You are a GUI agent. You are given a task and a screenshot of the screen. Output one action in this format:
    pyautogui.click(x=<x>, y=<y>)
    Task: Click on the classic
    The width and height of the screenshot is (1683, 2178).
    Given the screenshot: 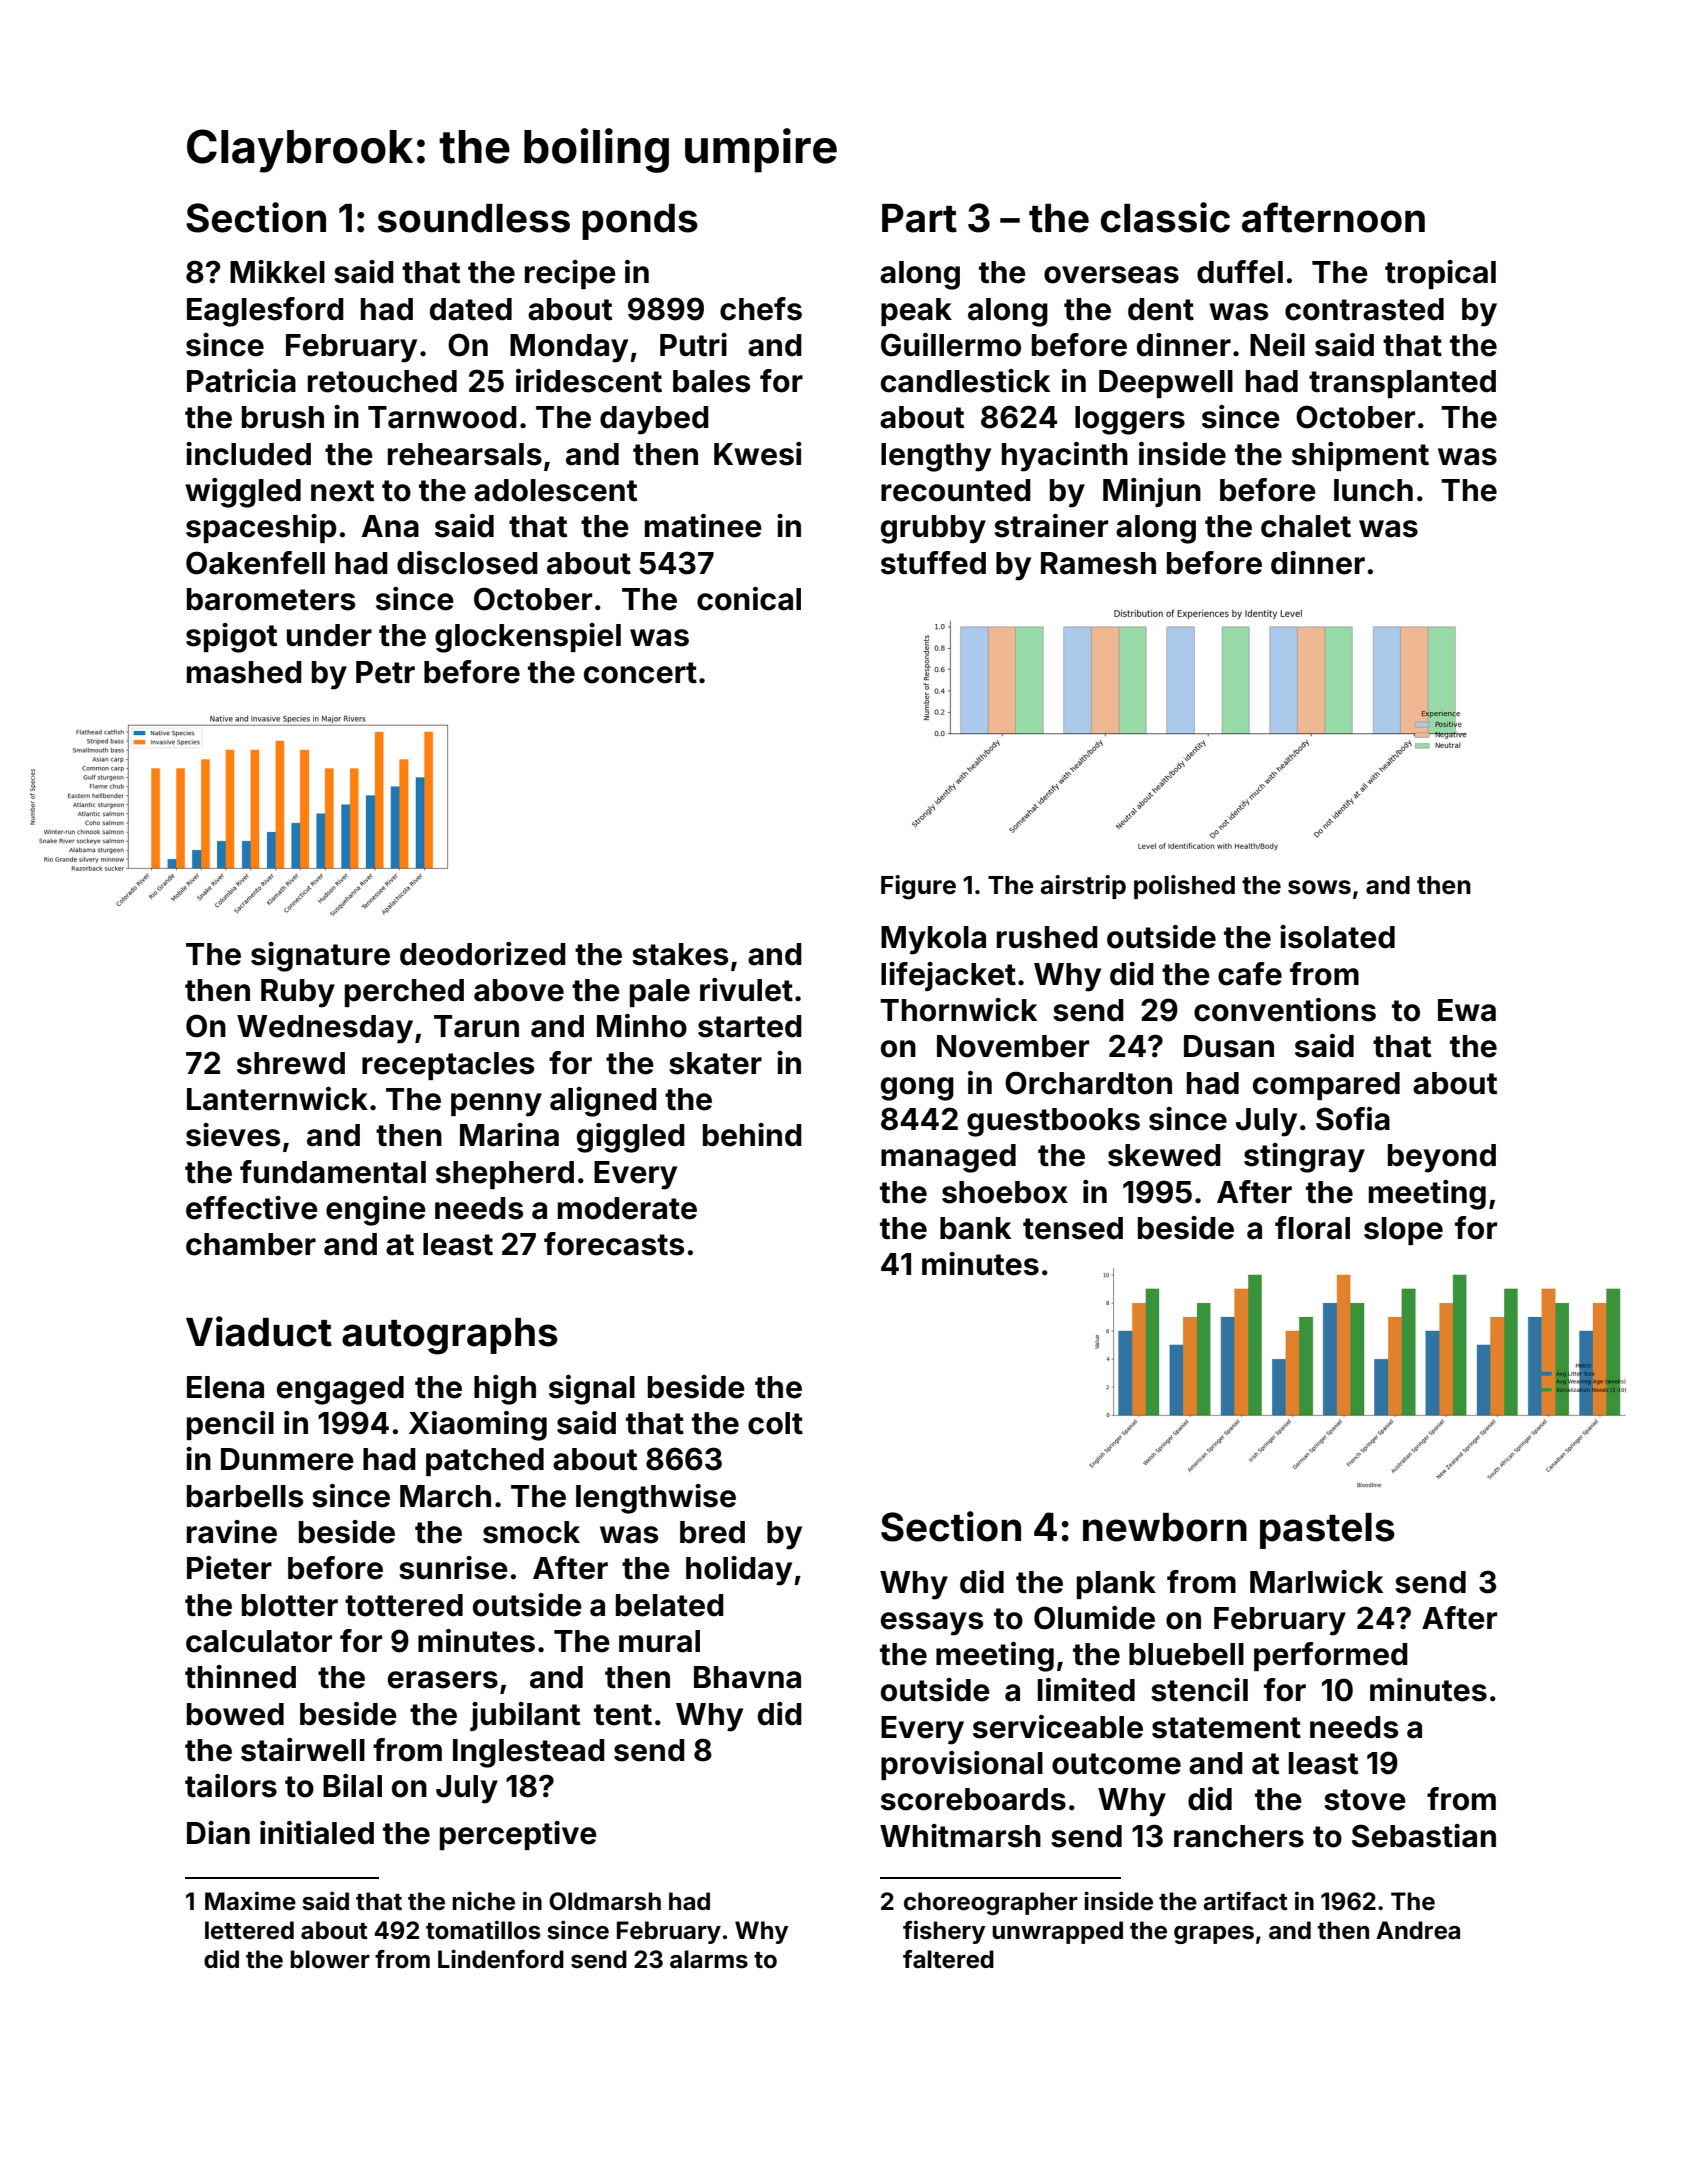 What is the action you would take?
    pyautogui.click(x=1165, y=217)
